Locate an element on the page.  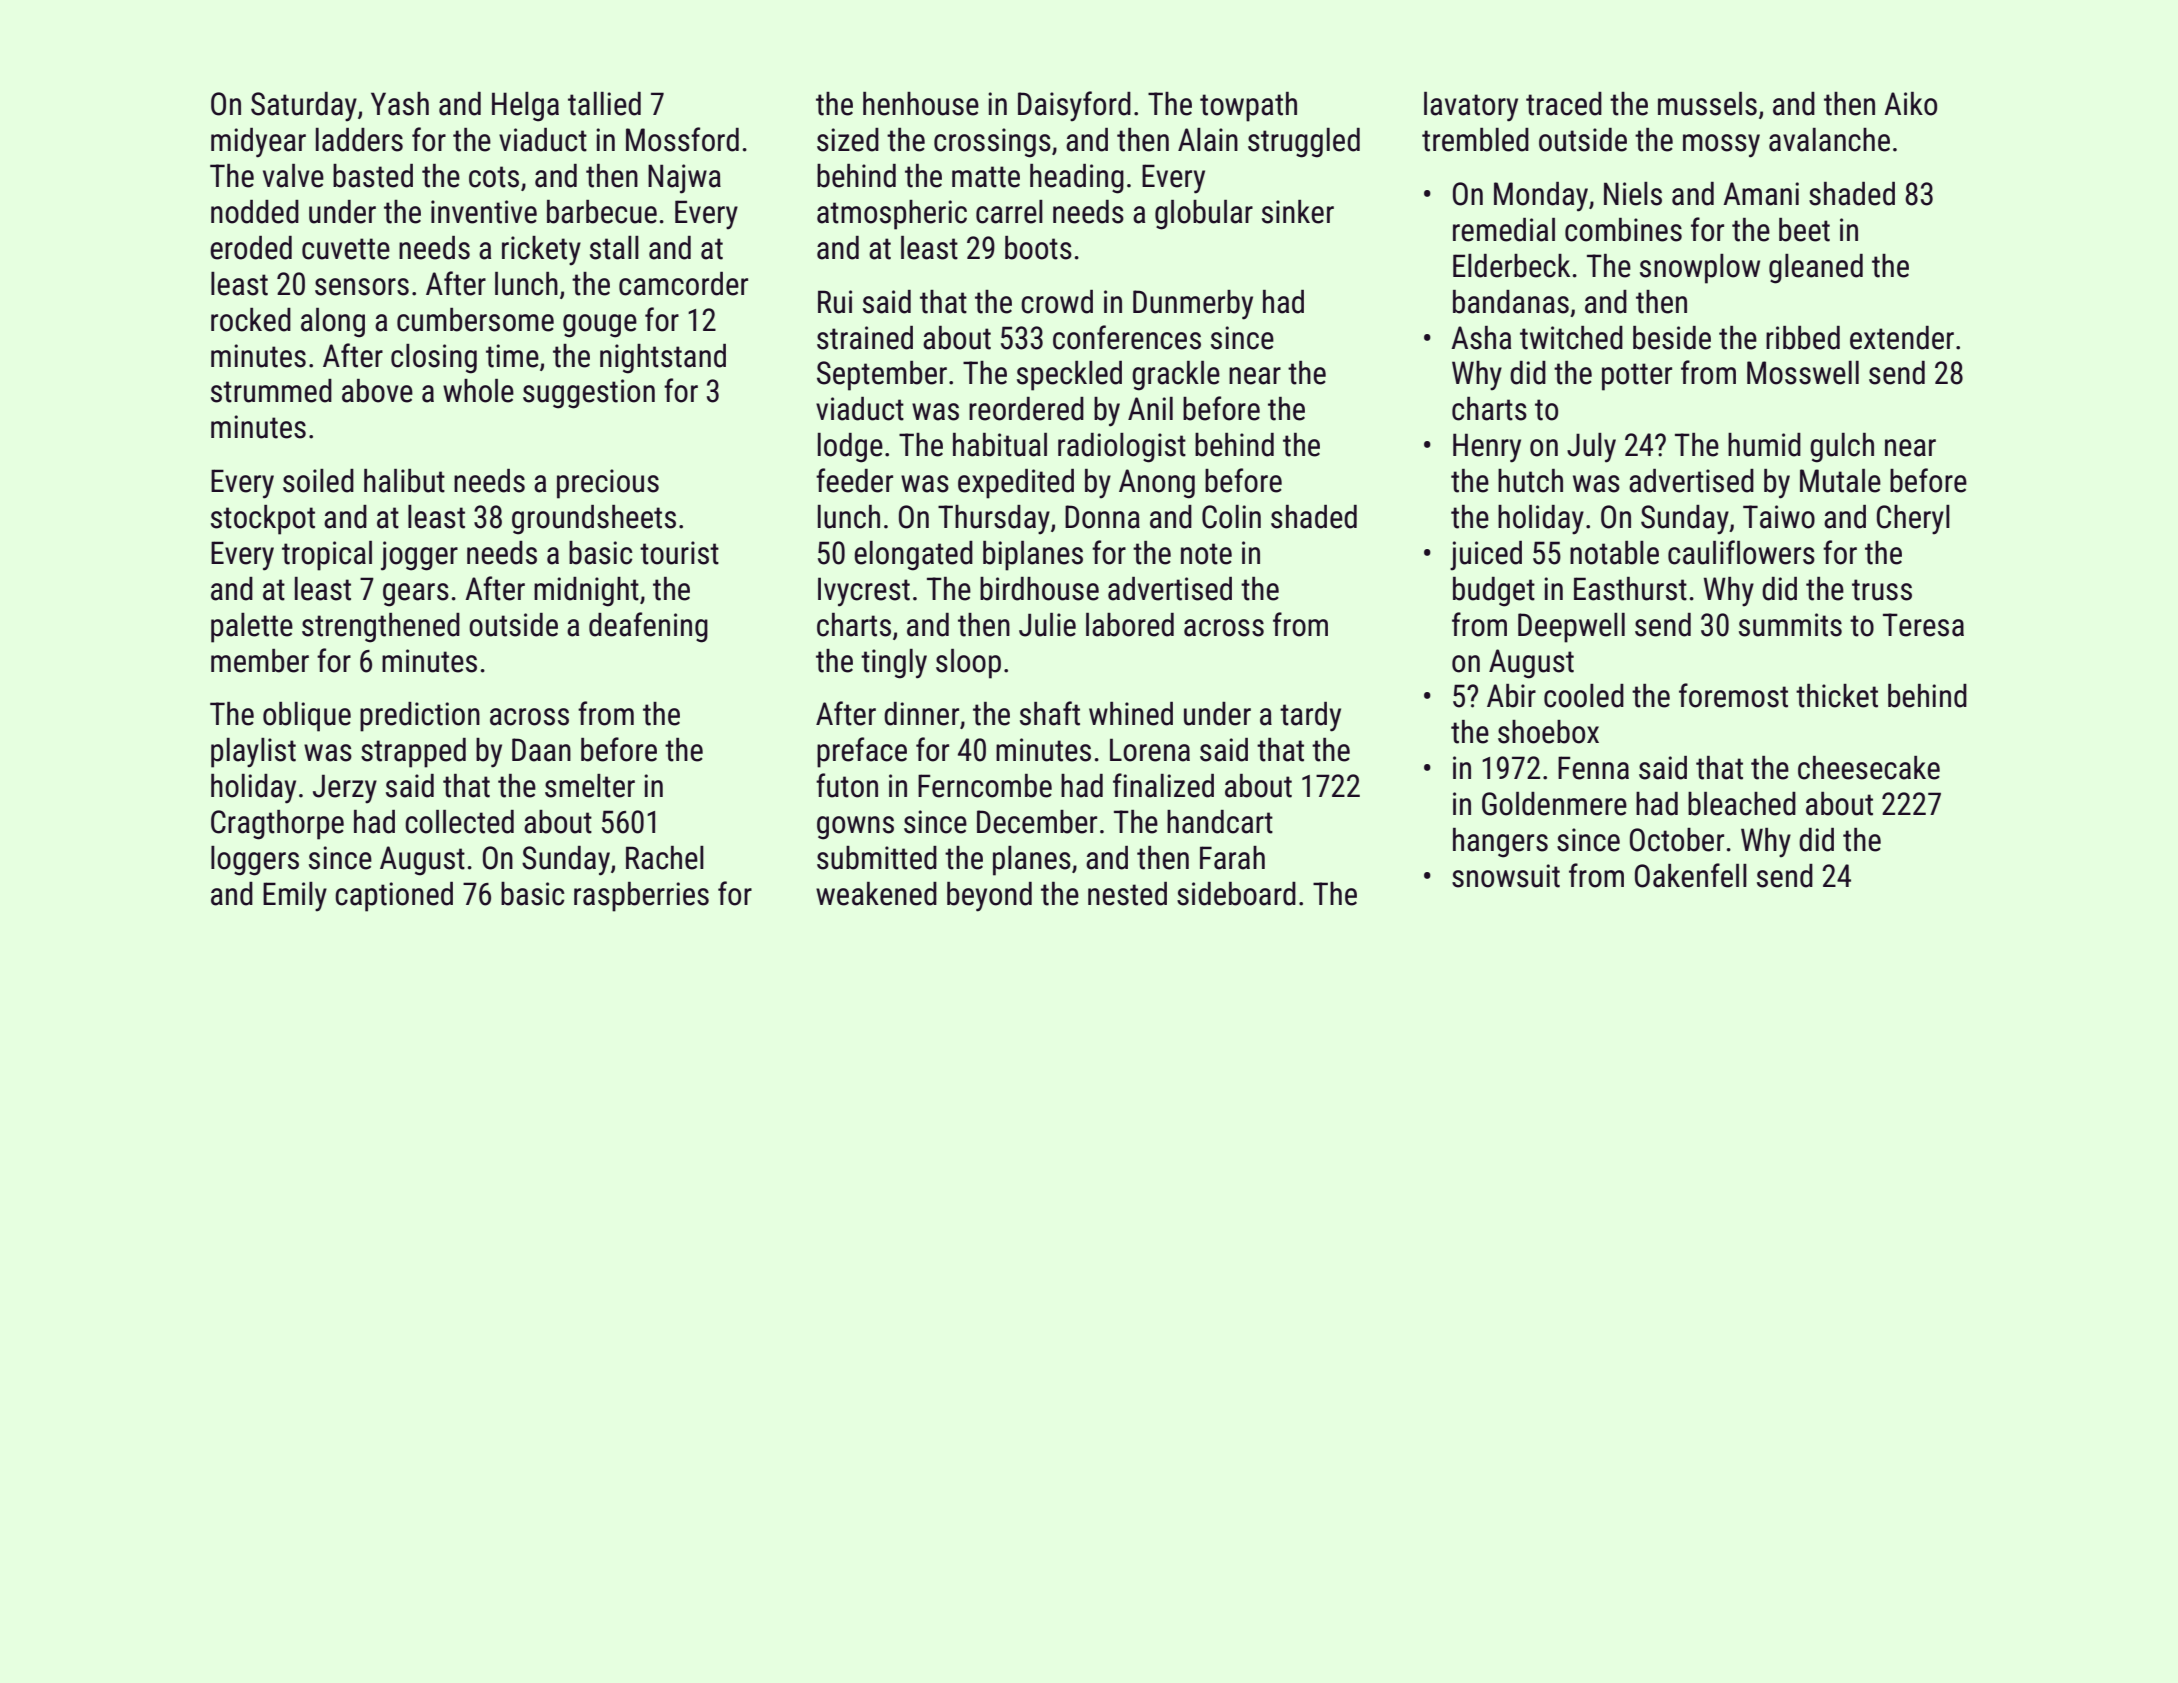
Niels is located at coordinates (1633, 194).
